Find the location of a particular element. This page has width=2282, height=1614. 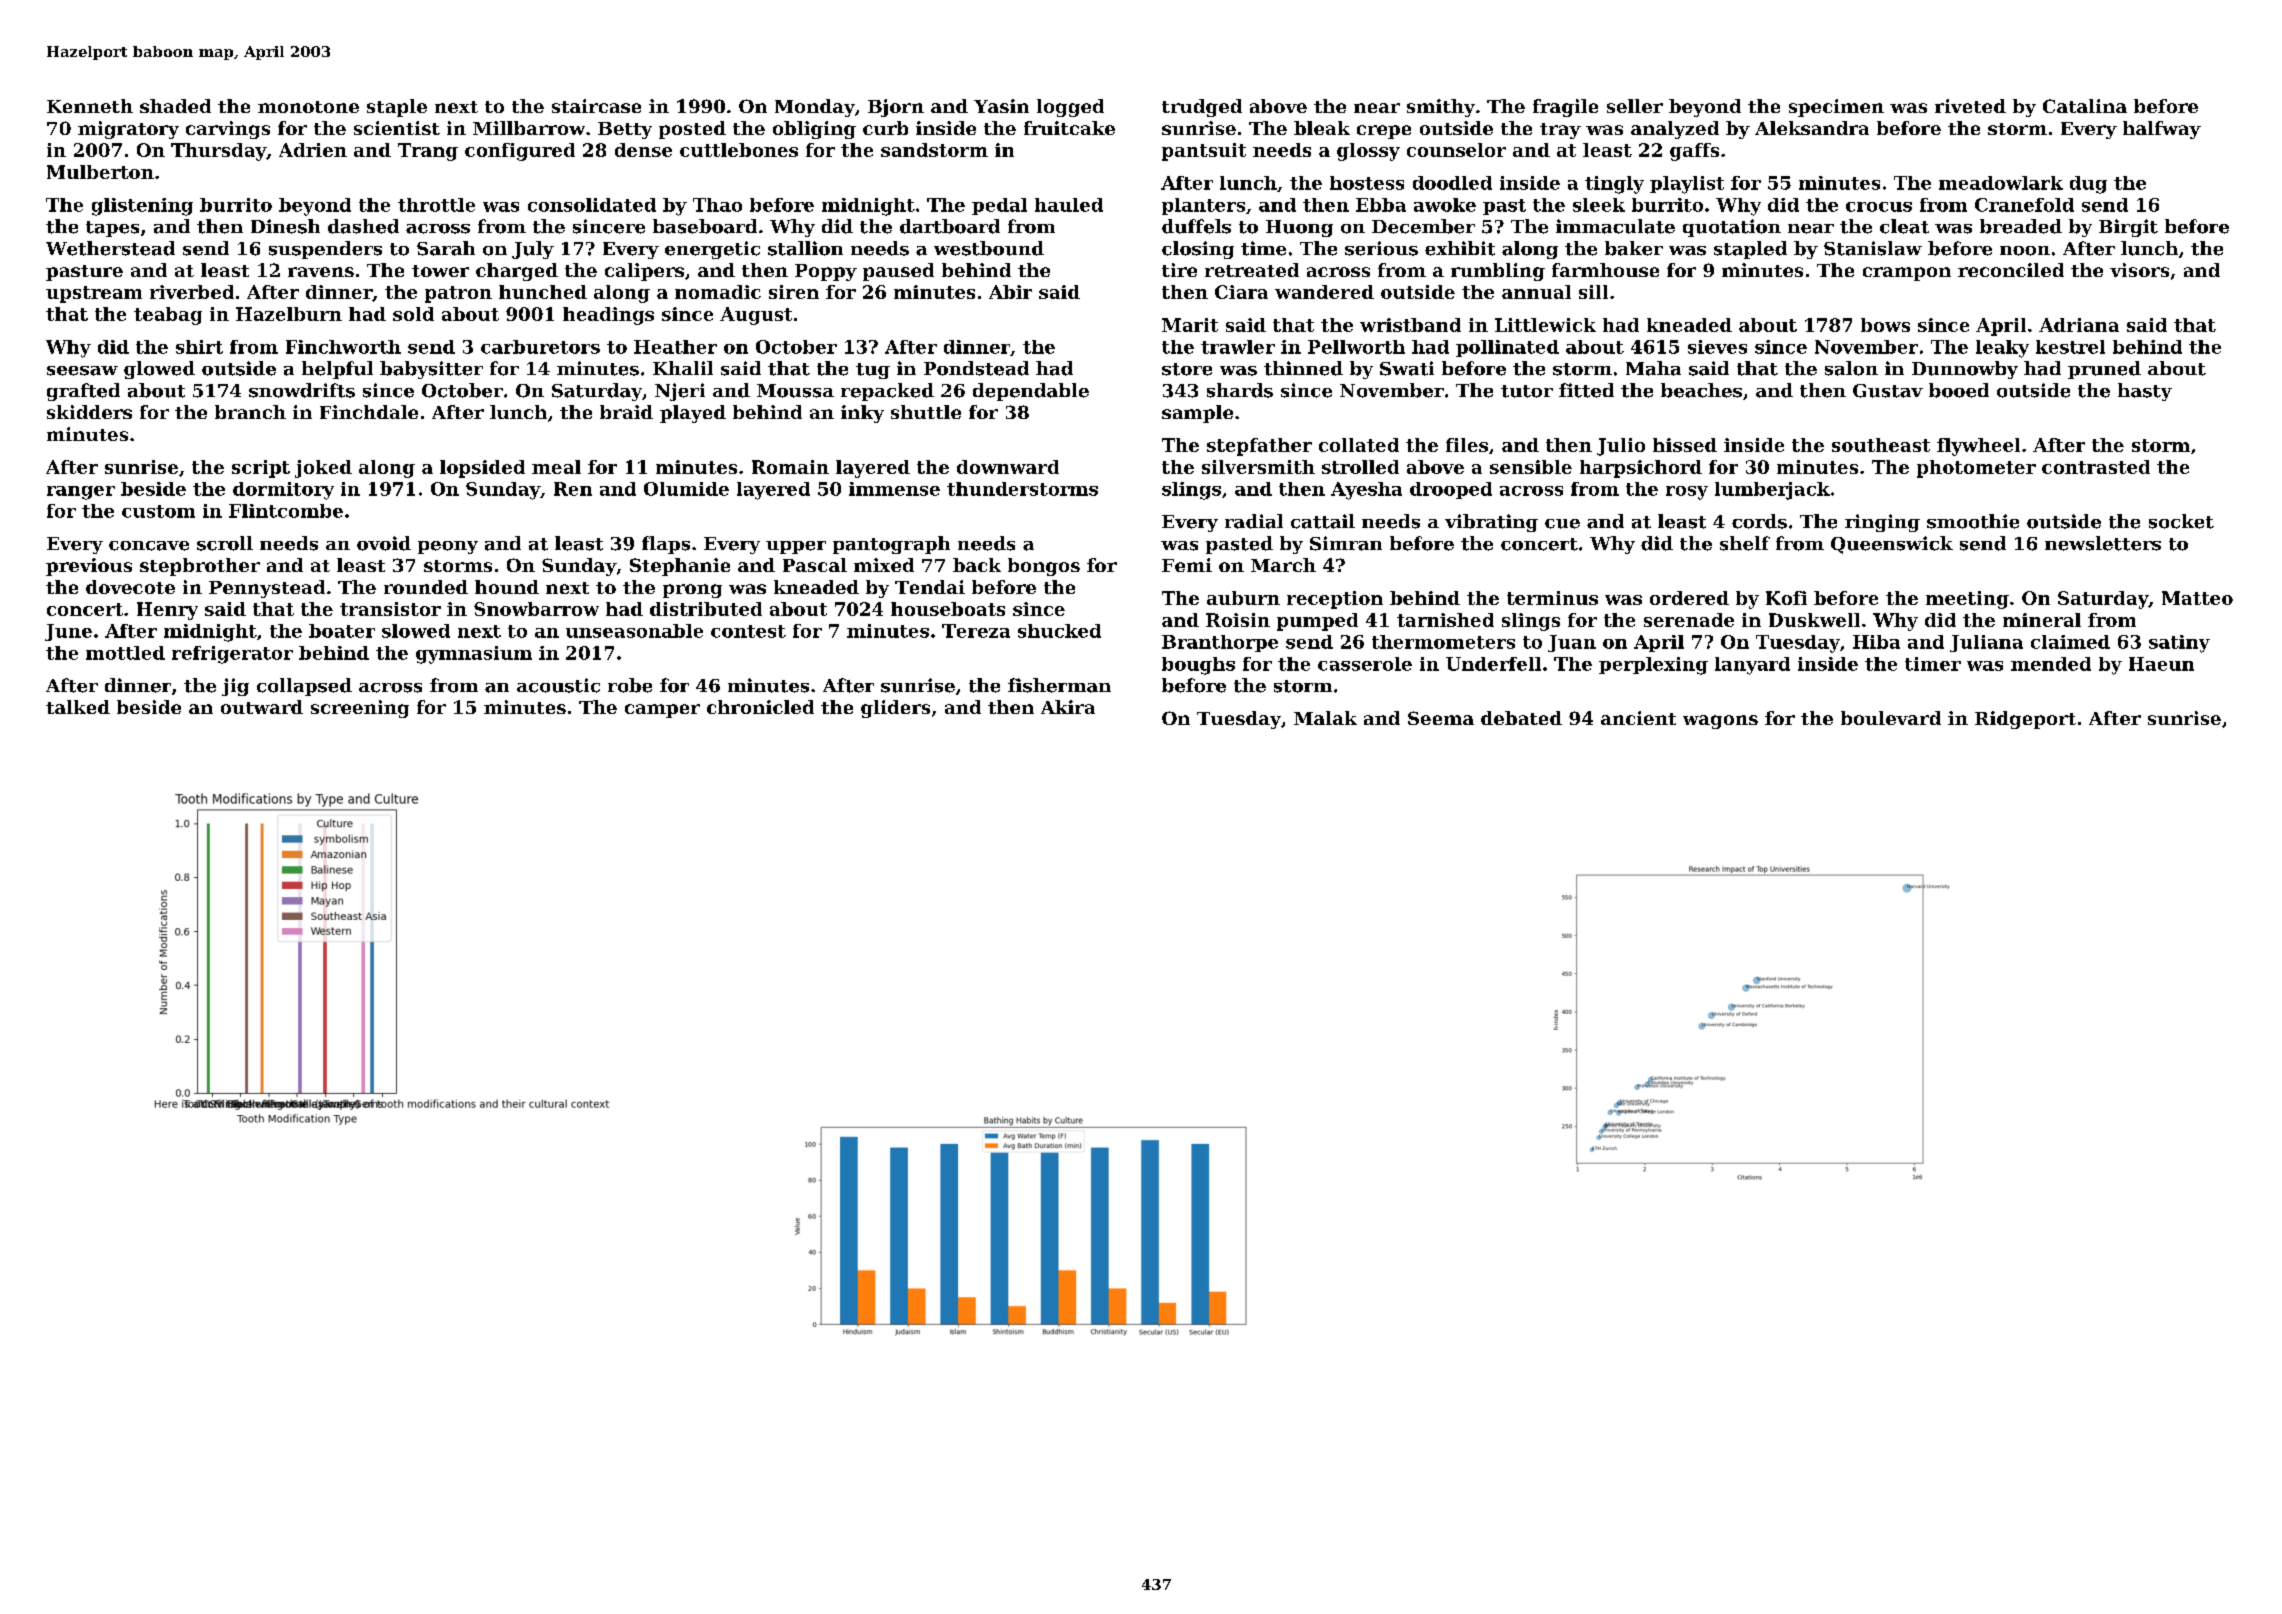

Femi is located at coordinates (1187, 565).
